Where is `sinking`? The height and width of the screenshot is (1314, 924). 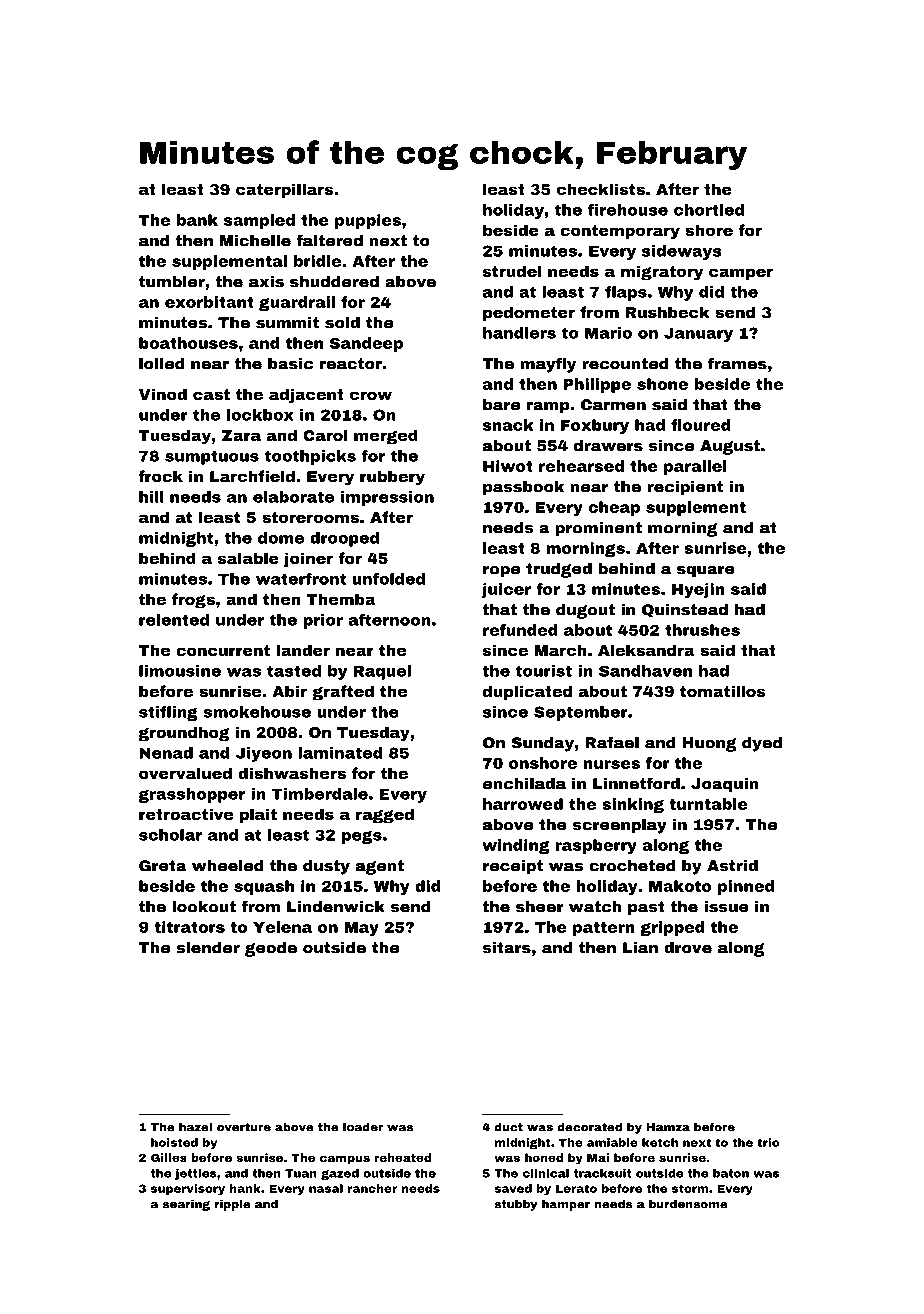 sinking is located at coordinates (633, 805).
